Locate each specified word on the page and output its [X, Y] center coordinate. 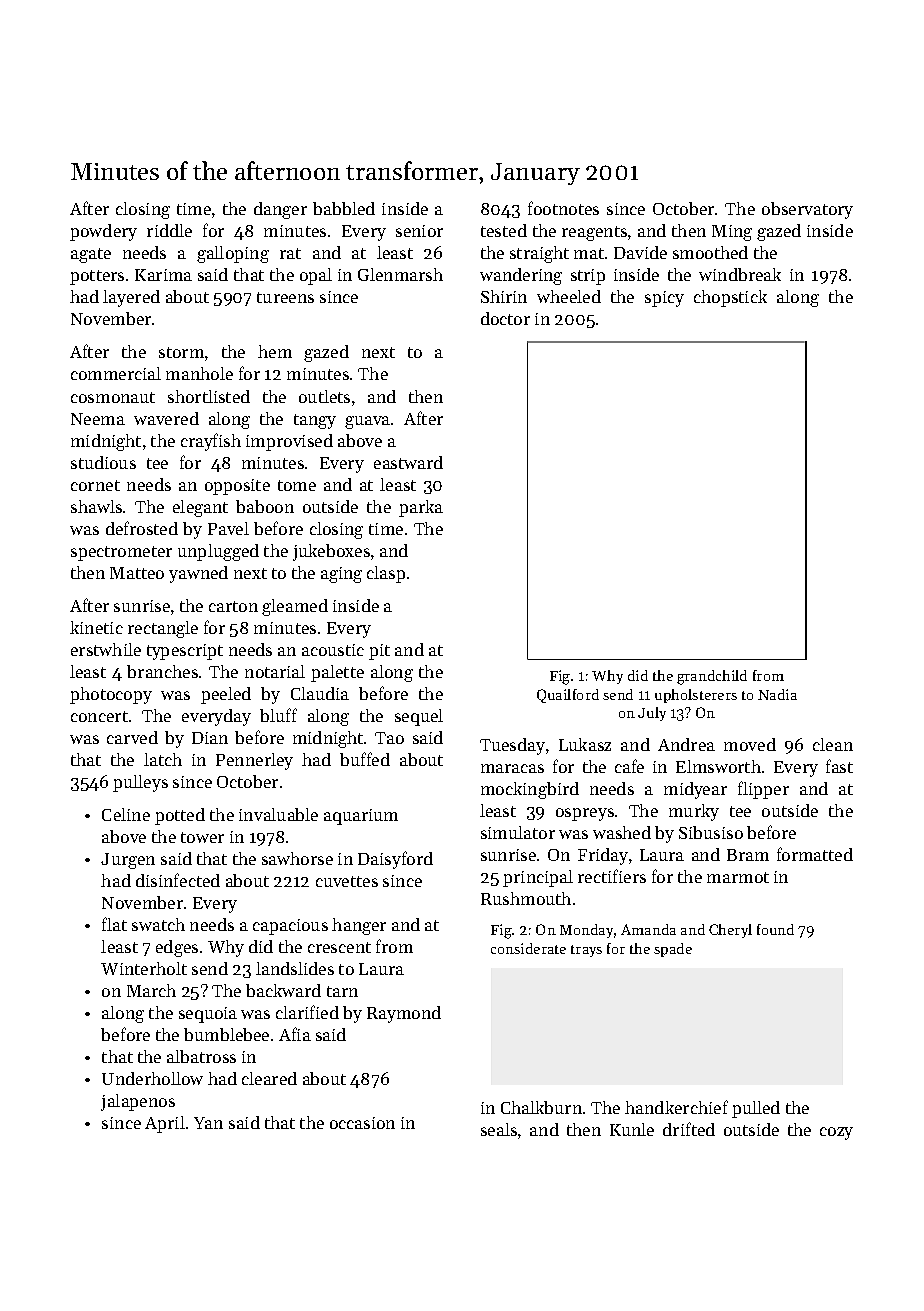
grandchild [712, 677]
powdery [103, 232]
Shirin [504, 296]
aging [341, 575]
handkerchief [676, 1107]
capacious [290, 927]
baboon [265, 506]
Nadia [777, 694]
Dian [210, 738]
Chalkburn [541, 1107]
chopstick [730, 298]
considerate [528, 948]
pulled [756, 1109]
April [165, 1124]
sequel [419, 717]
